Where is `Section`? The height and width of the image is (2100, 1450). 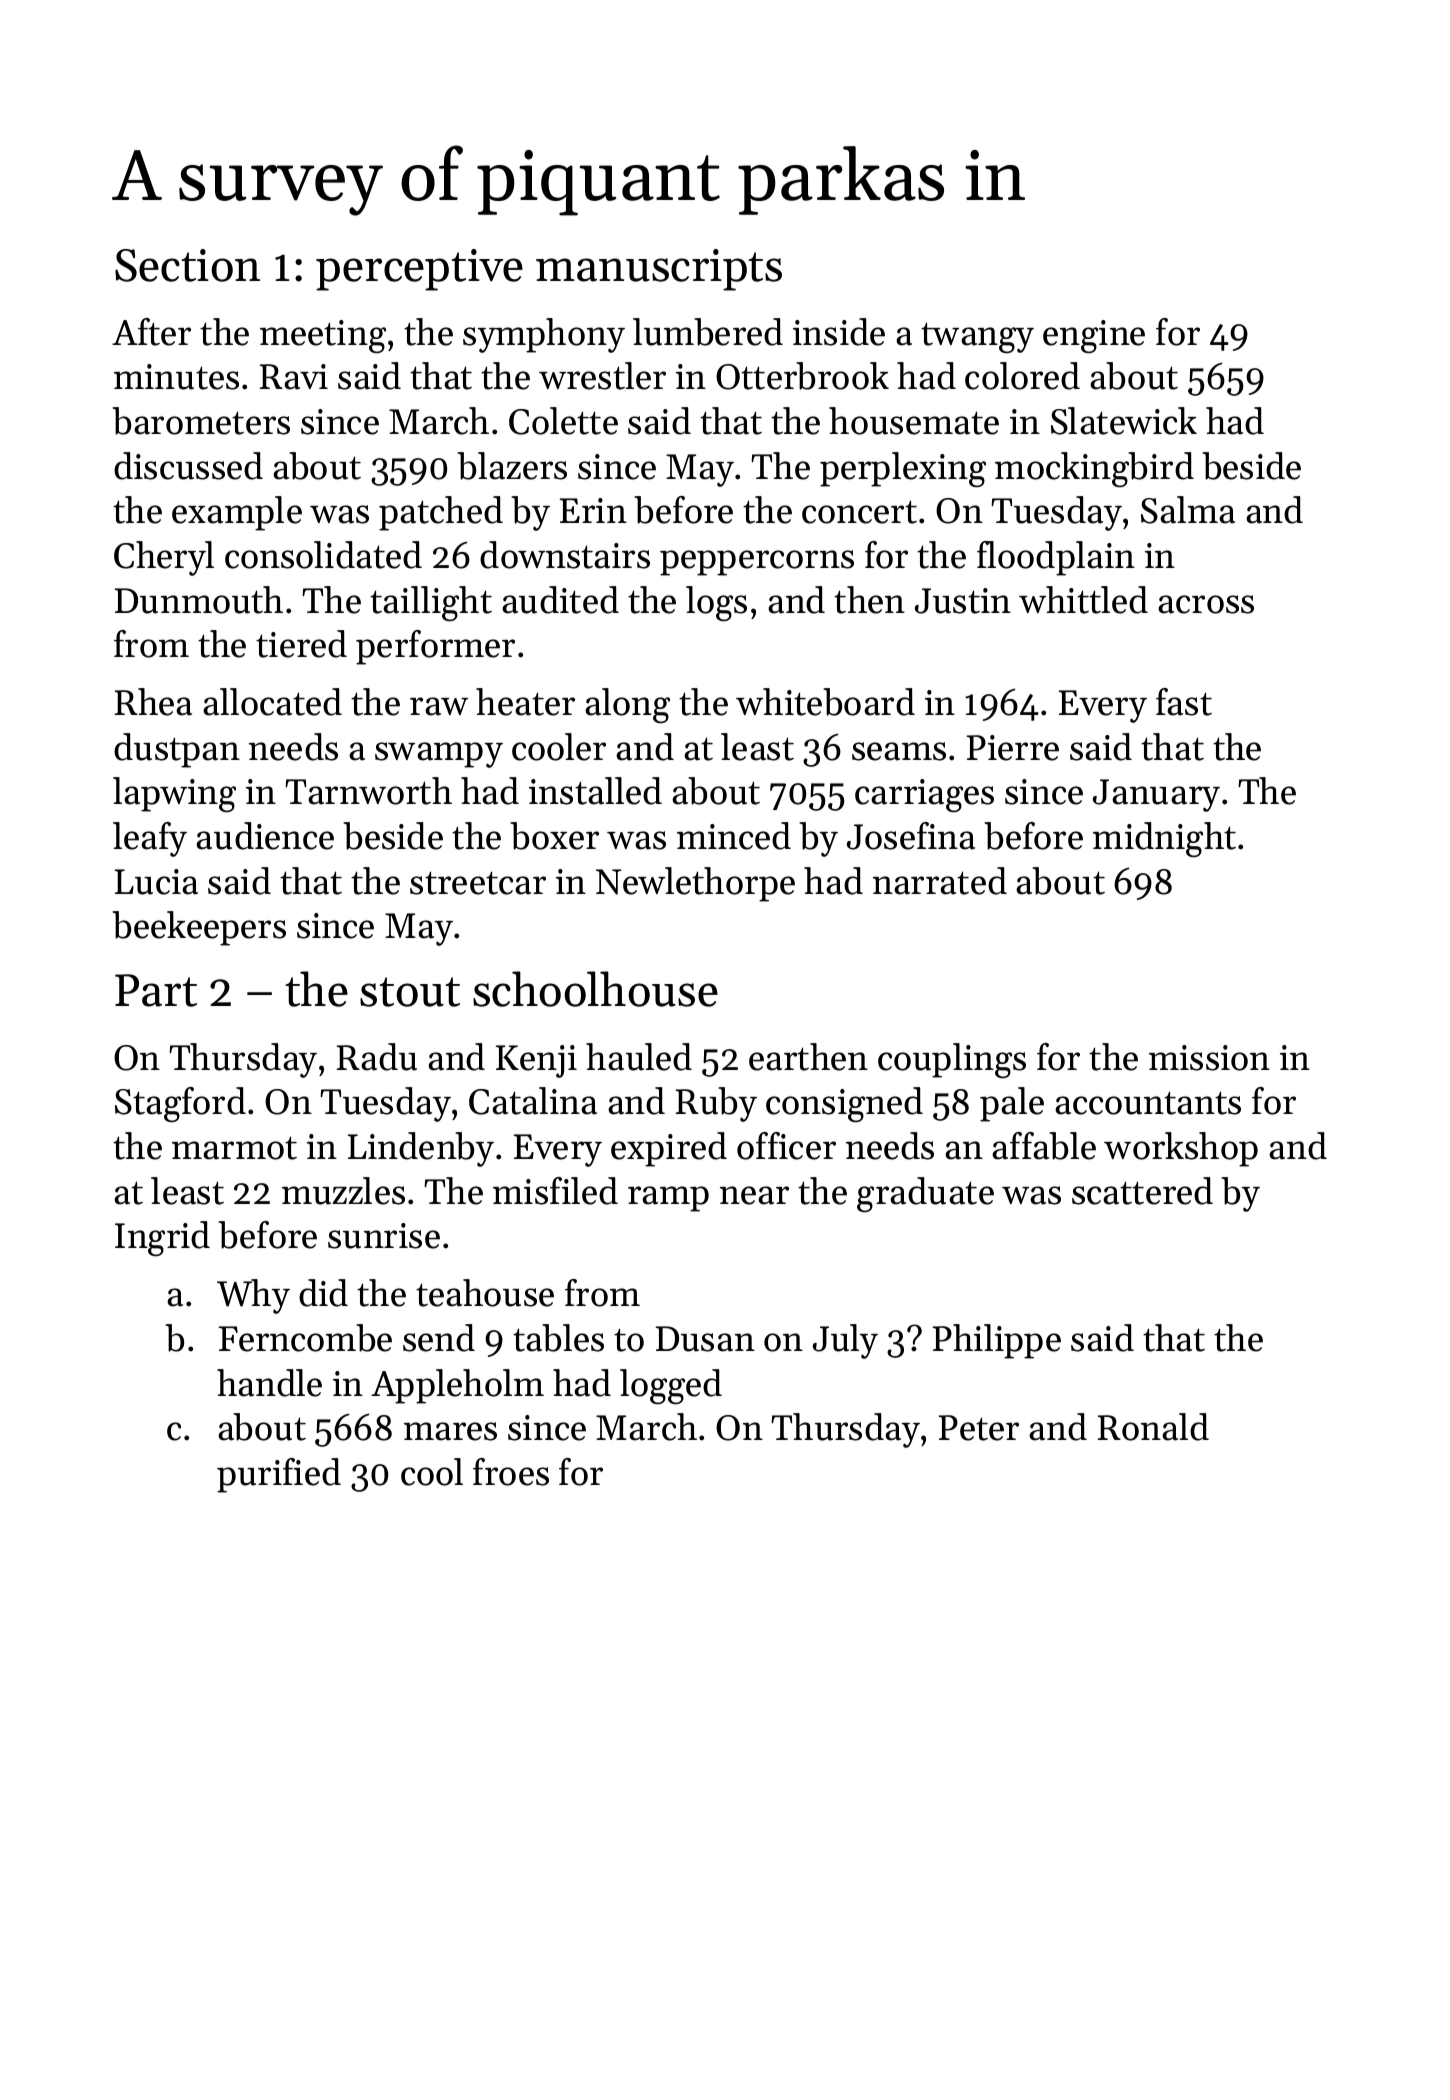
Section is located at coordinates (187, 265).
